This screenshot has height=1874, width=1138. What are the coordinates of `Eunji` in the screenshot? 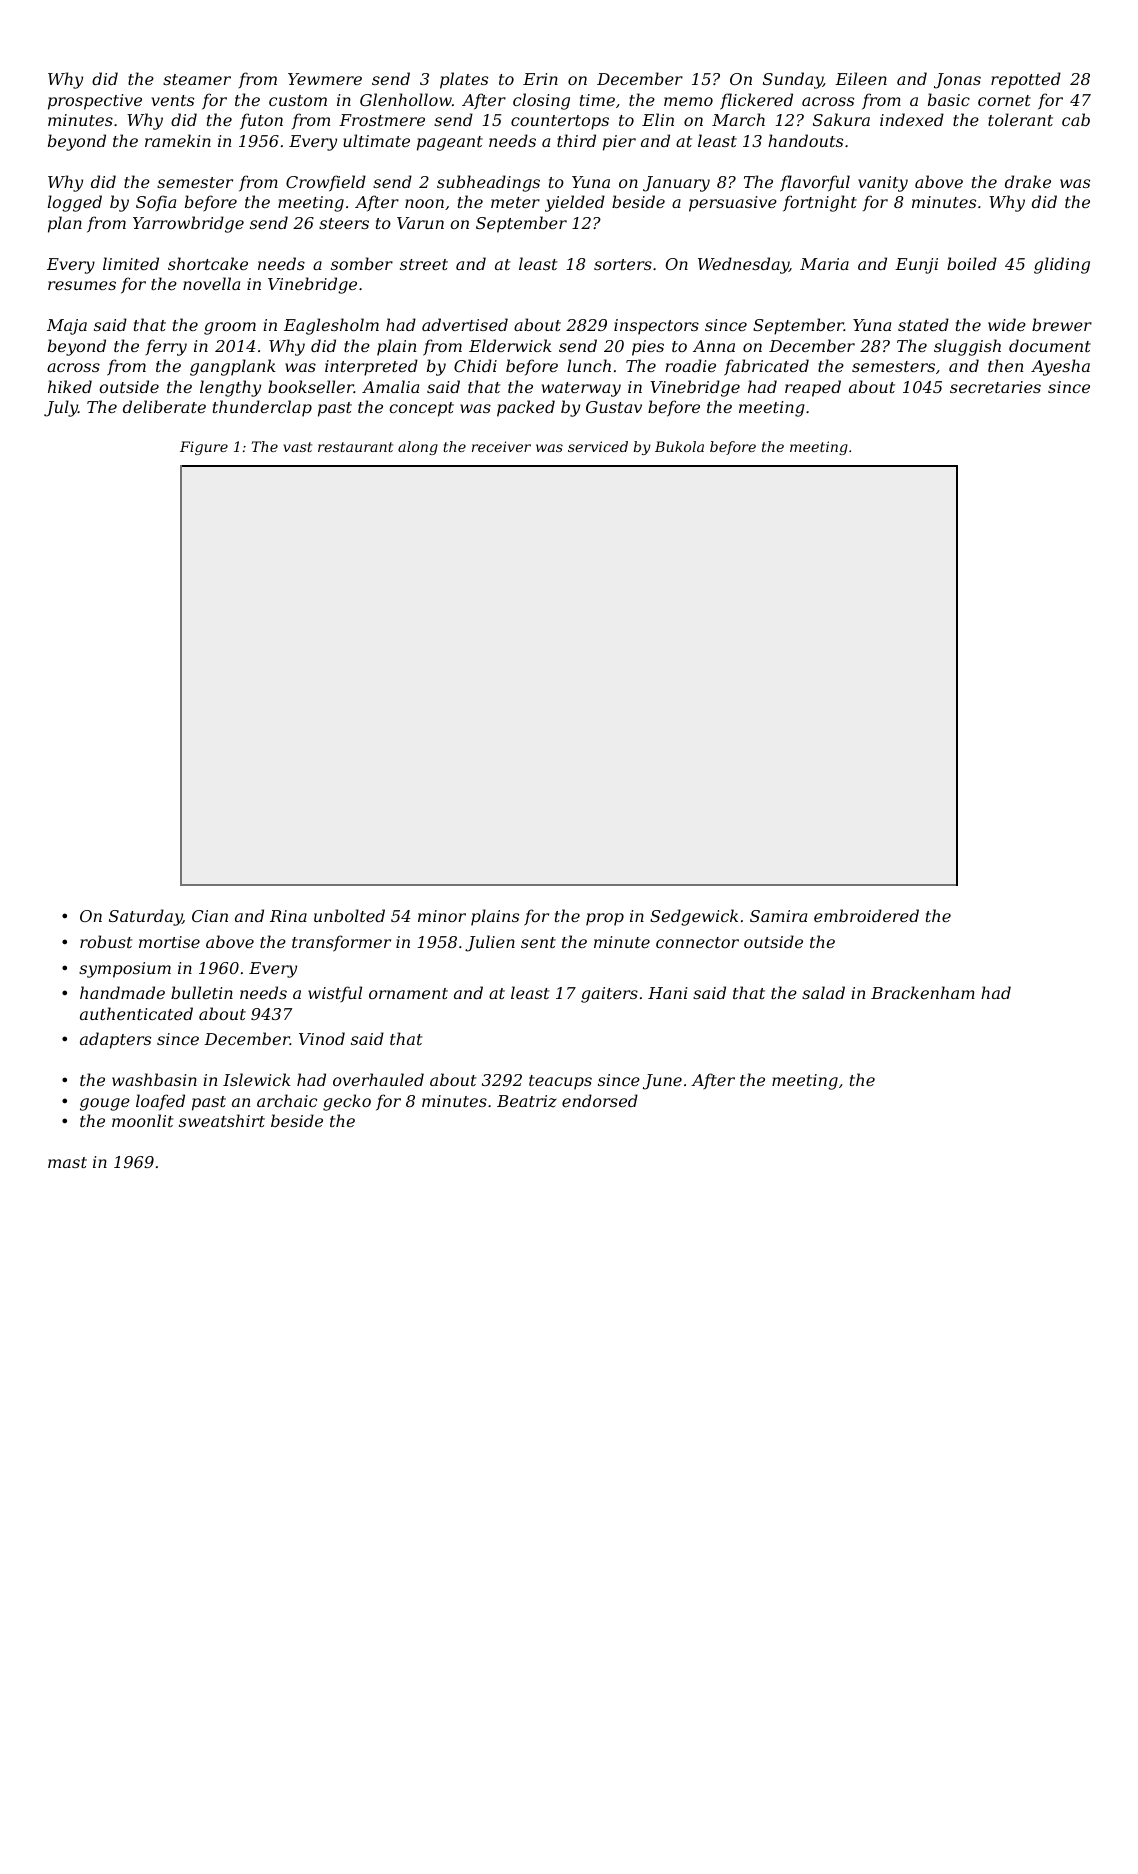 It's located at (916, 266).
